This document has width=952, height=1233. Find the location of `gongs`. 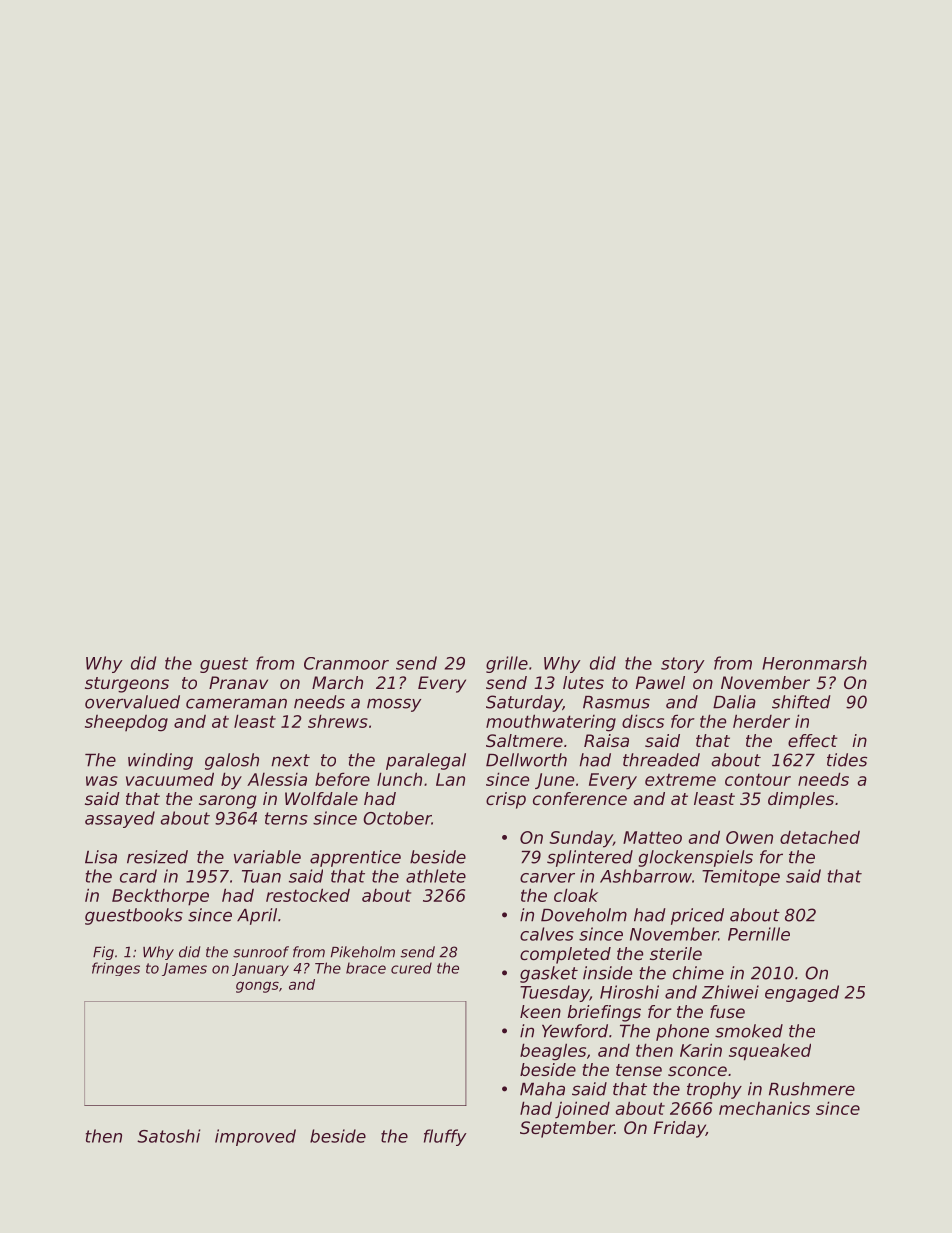

gongs is located at coordinates (257, 987).
